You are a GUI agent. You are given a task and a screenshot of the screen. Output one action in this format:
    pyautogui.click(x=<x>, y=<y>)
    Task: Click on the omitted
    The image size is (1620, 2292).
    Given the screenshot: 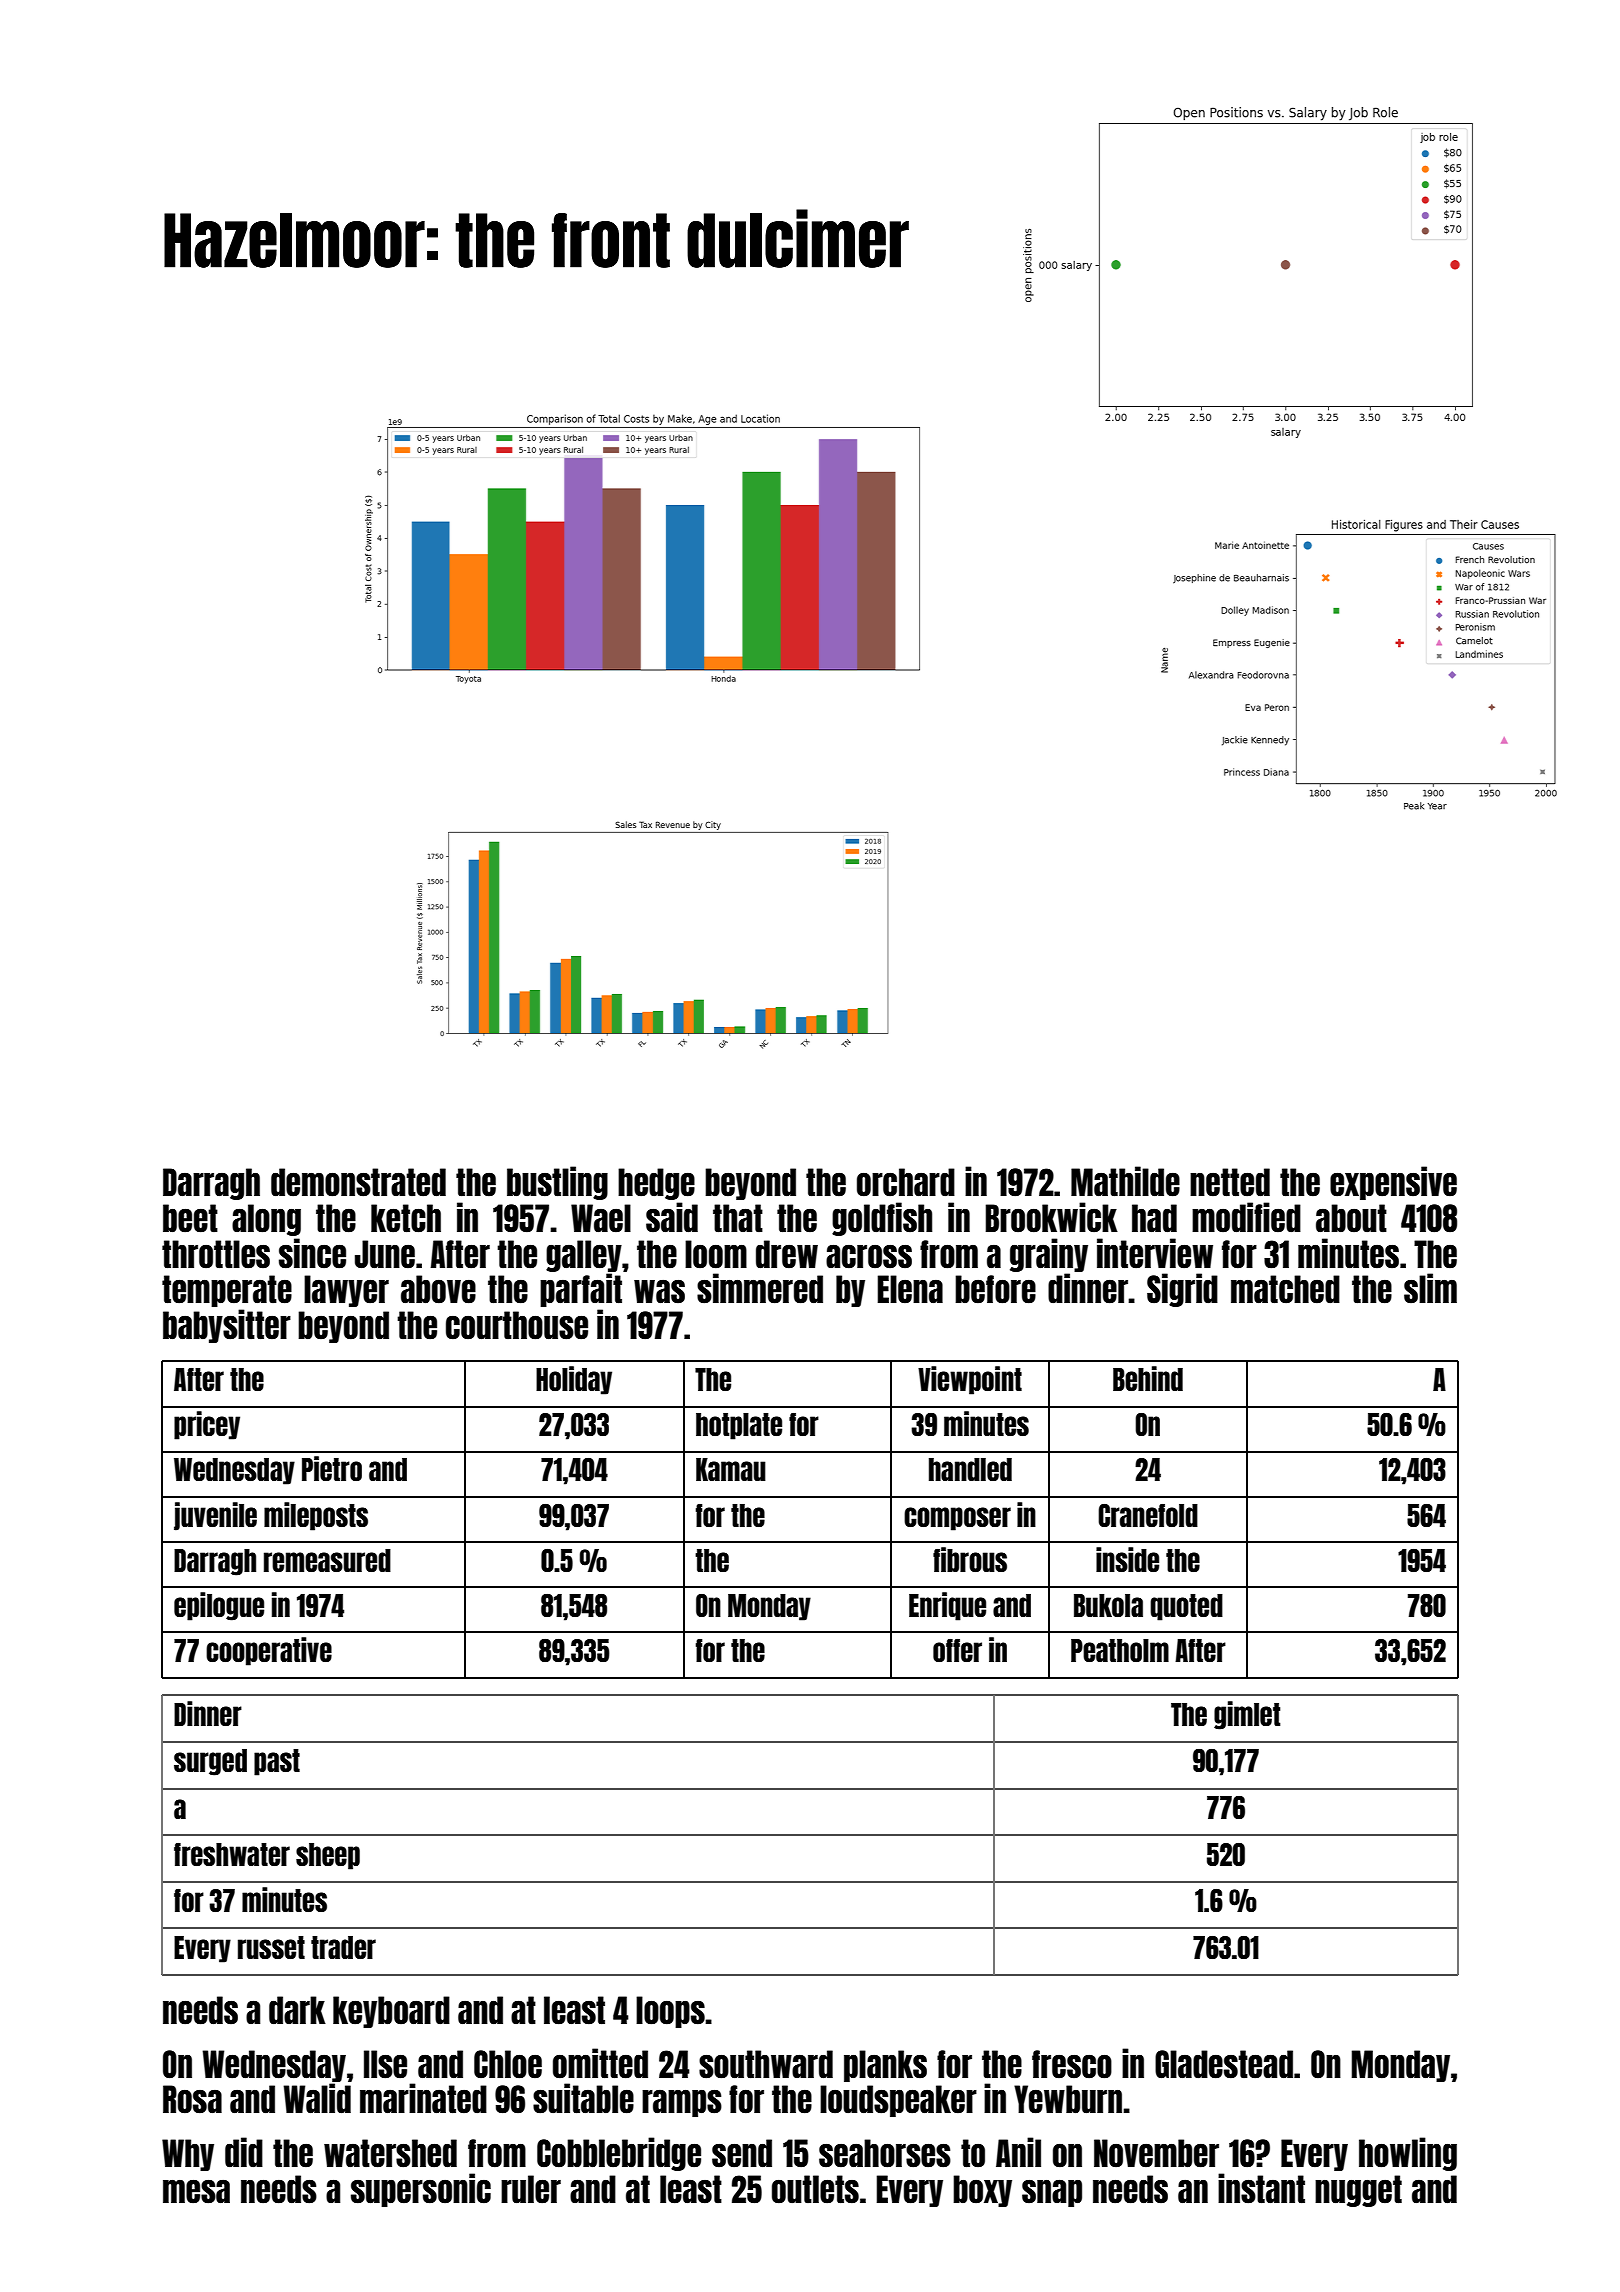 What is the action you would take?
    pyautogui.click(x=600, y=2063)
